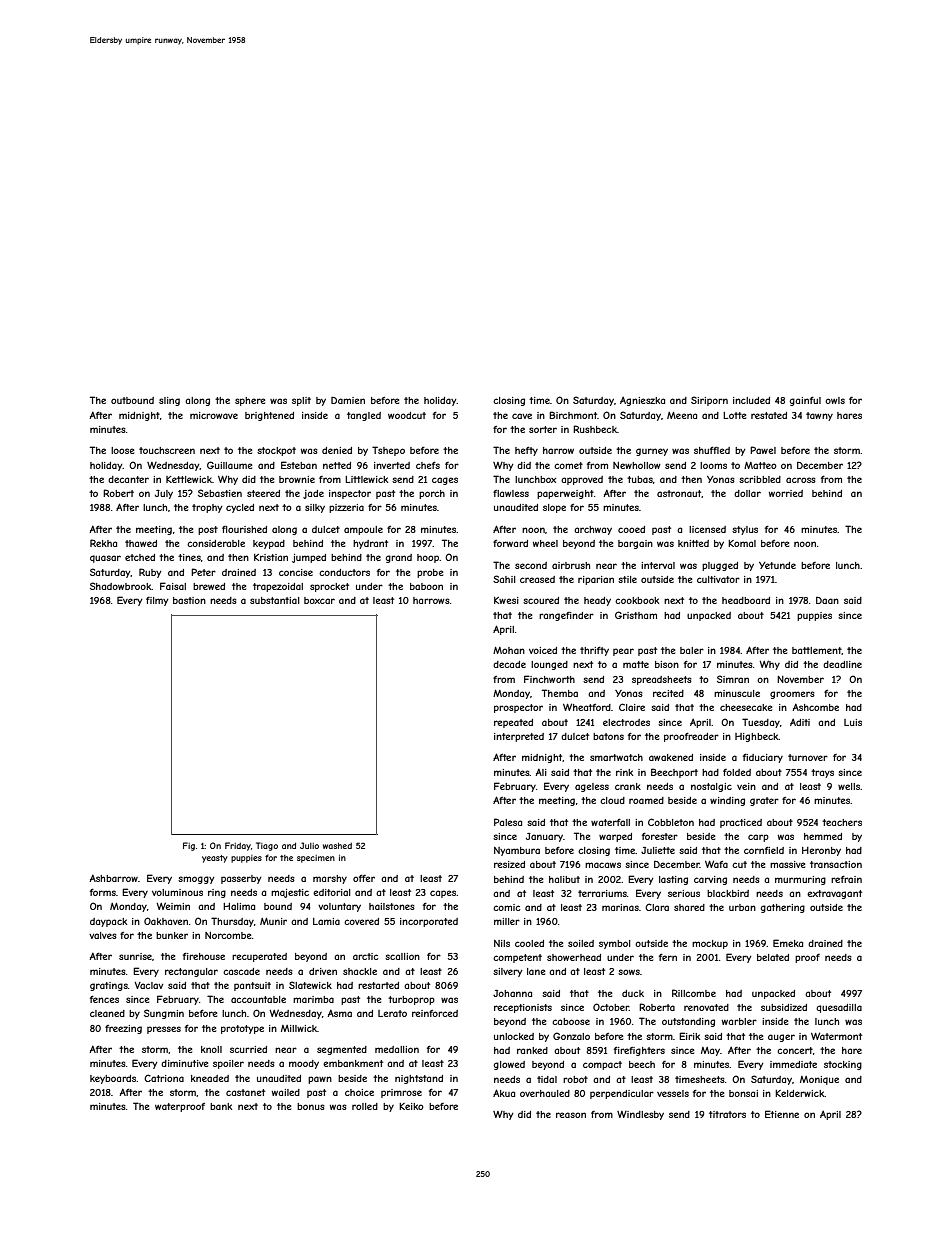  What do you see at coordinates (611, 1007) in the screenshot?
I see `October` at bounding box center [611, 1007].
